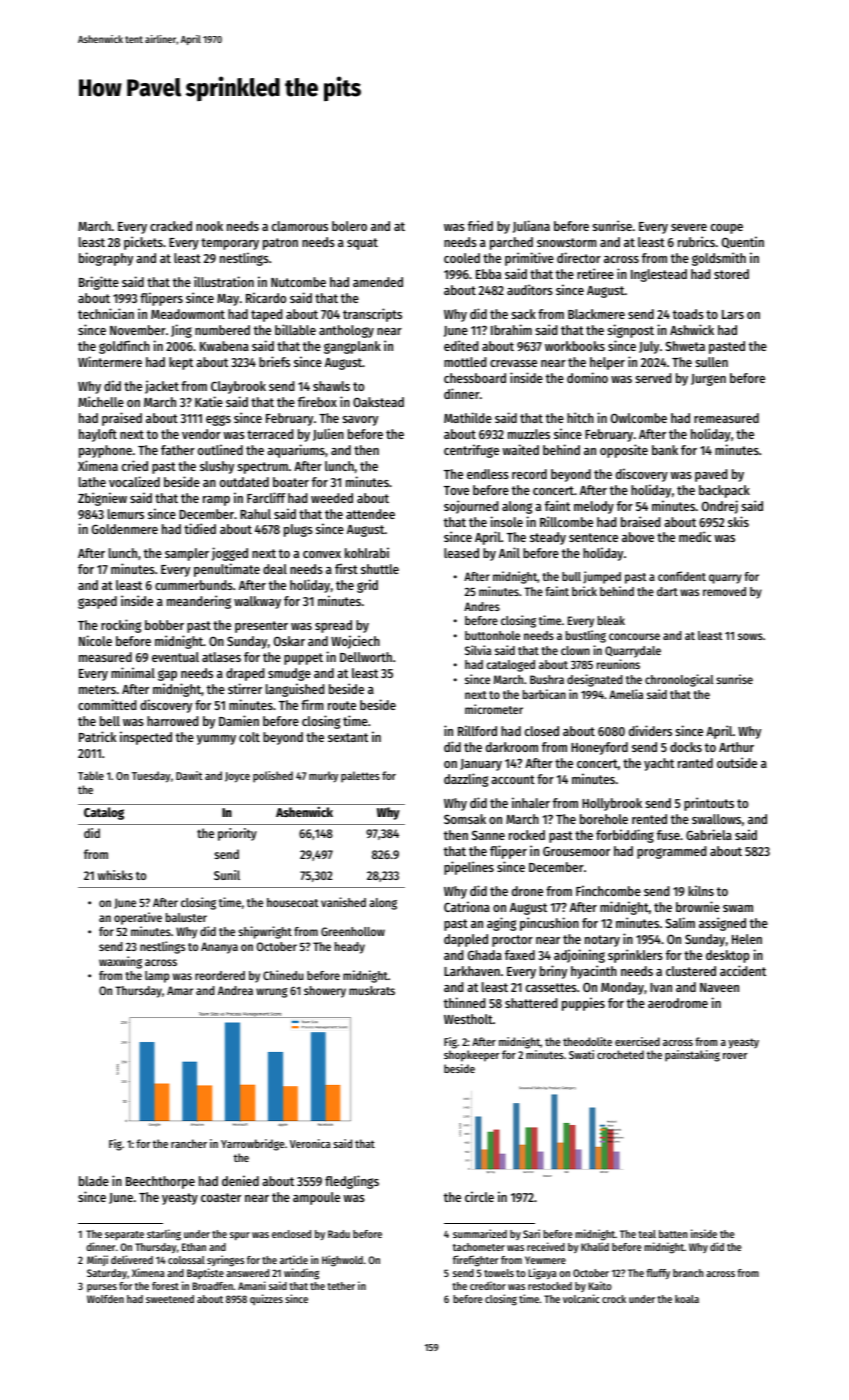 The width and height of the screenshot is (849, 1400). What do you see at coordinates (115, 875) in the screenshot?
I see `whisks` at bounding box center [115, 875].
